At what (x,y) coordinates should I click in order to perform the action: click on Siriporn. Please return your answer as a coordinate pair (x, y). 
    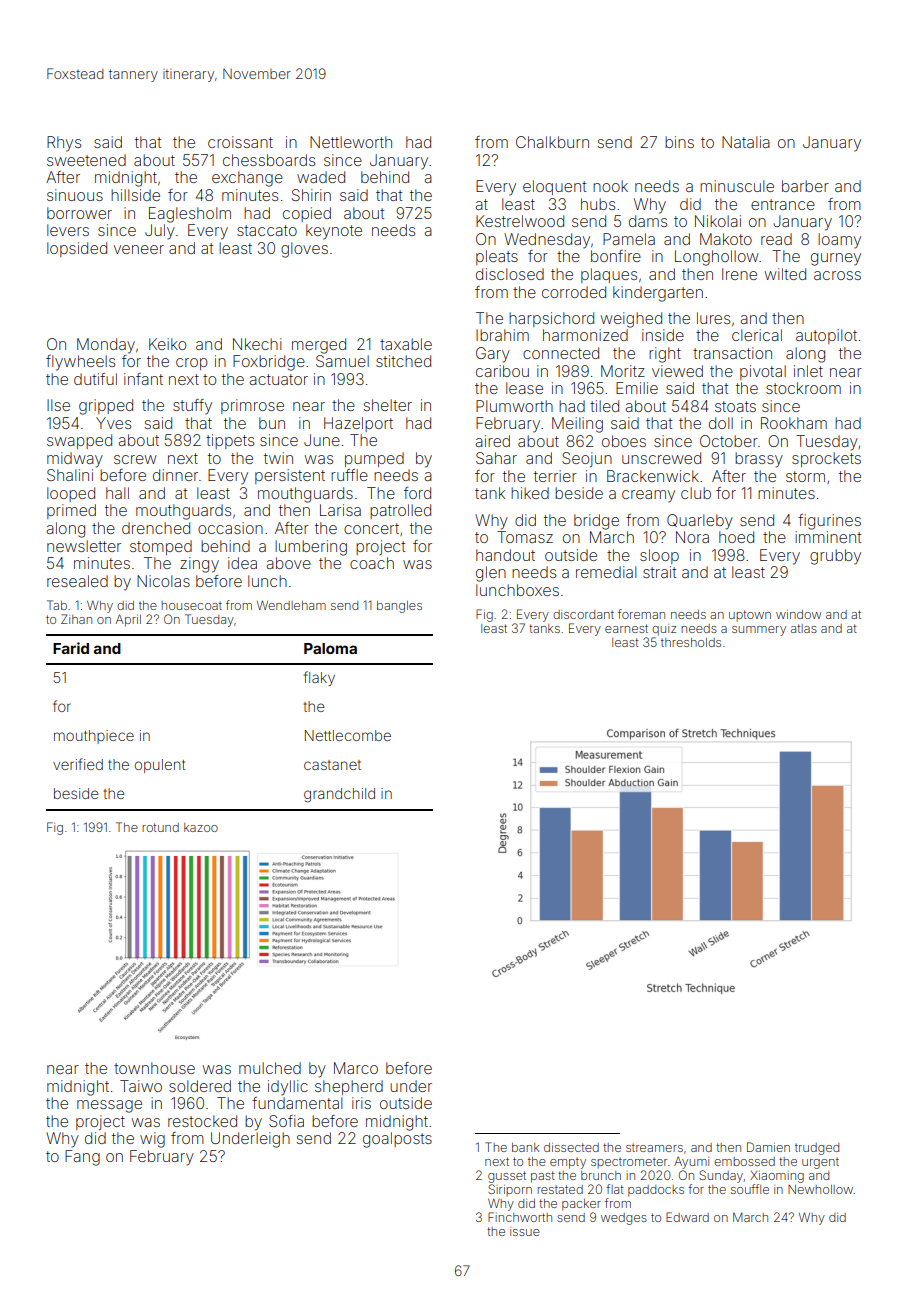
    Looking at the image, I should click on (510, 1190).
